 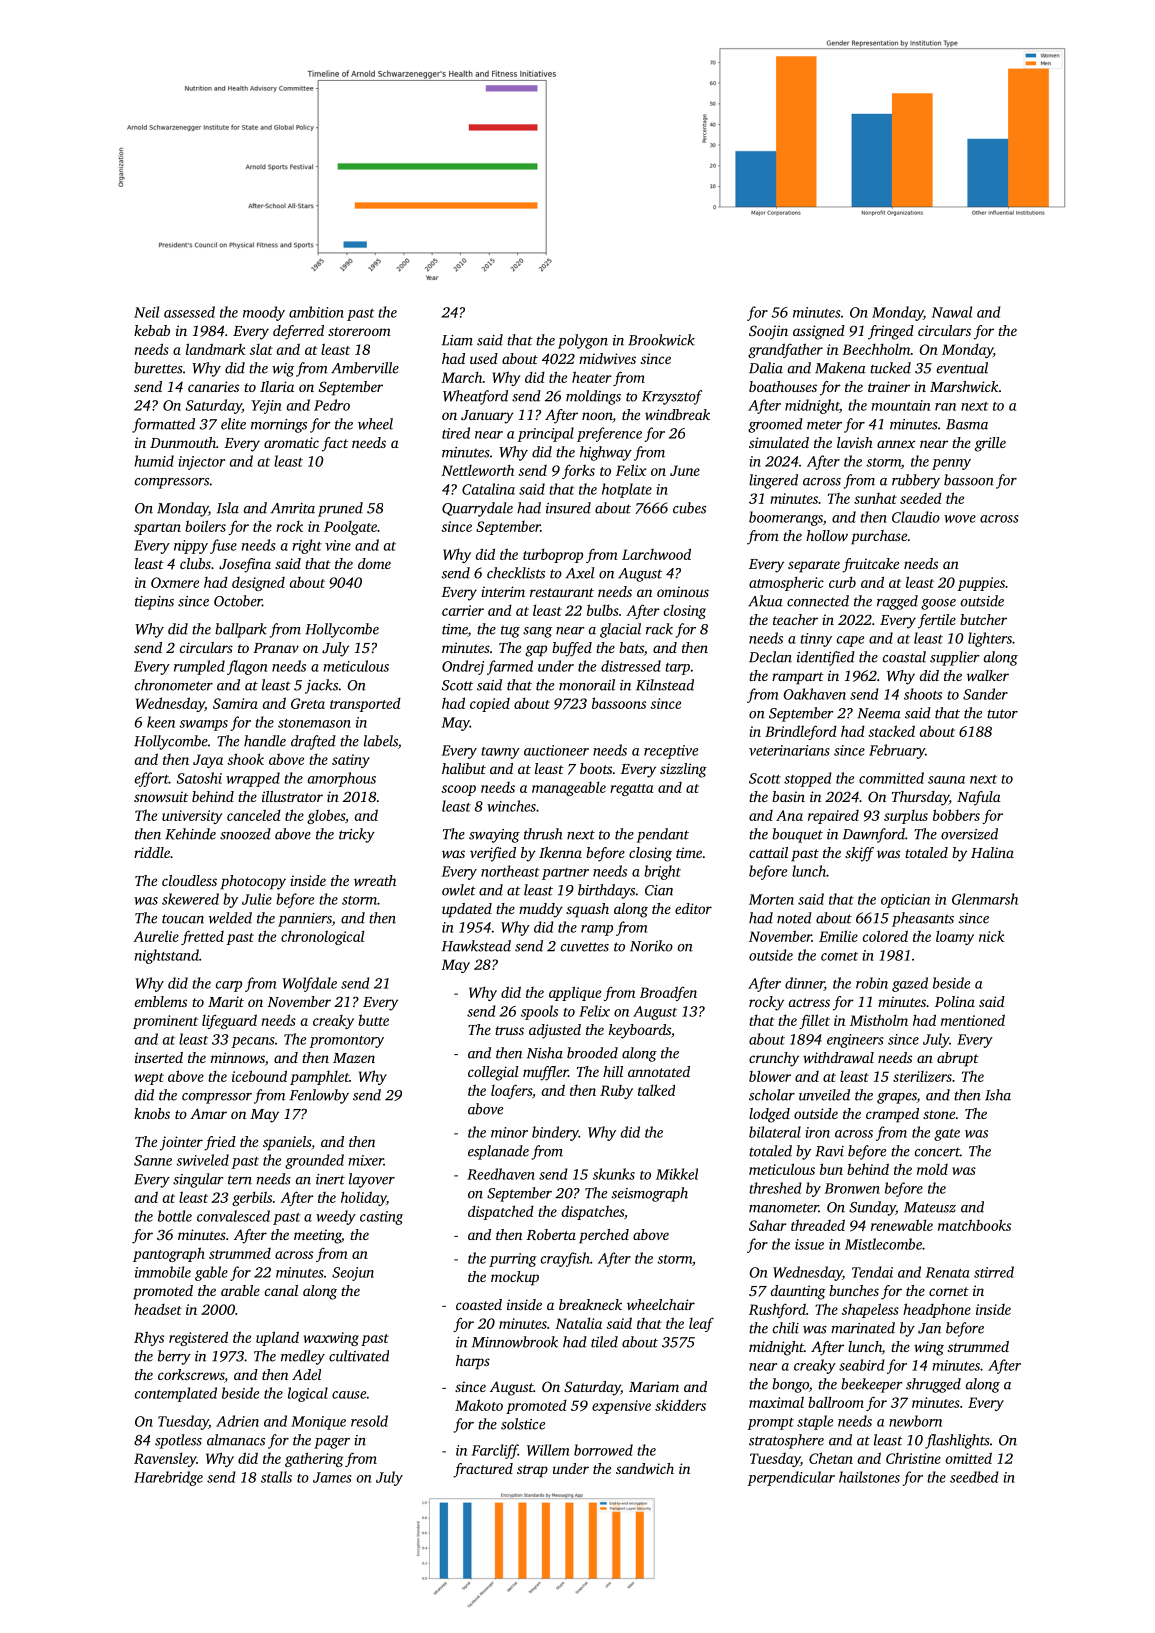 What do you see at coordinates (852, 1188) in the screenshot?
I see `Bronwen` at bounding box center [852, 1188].
